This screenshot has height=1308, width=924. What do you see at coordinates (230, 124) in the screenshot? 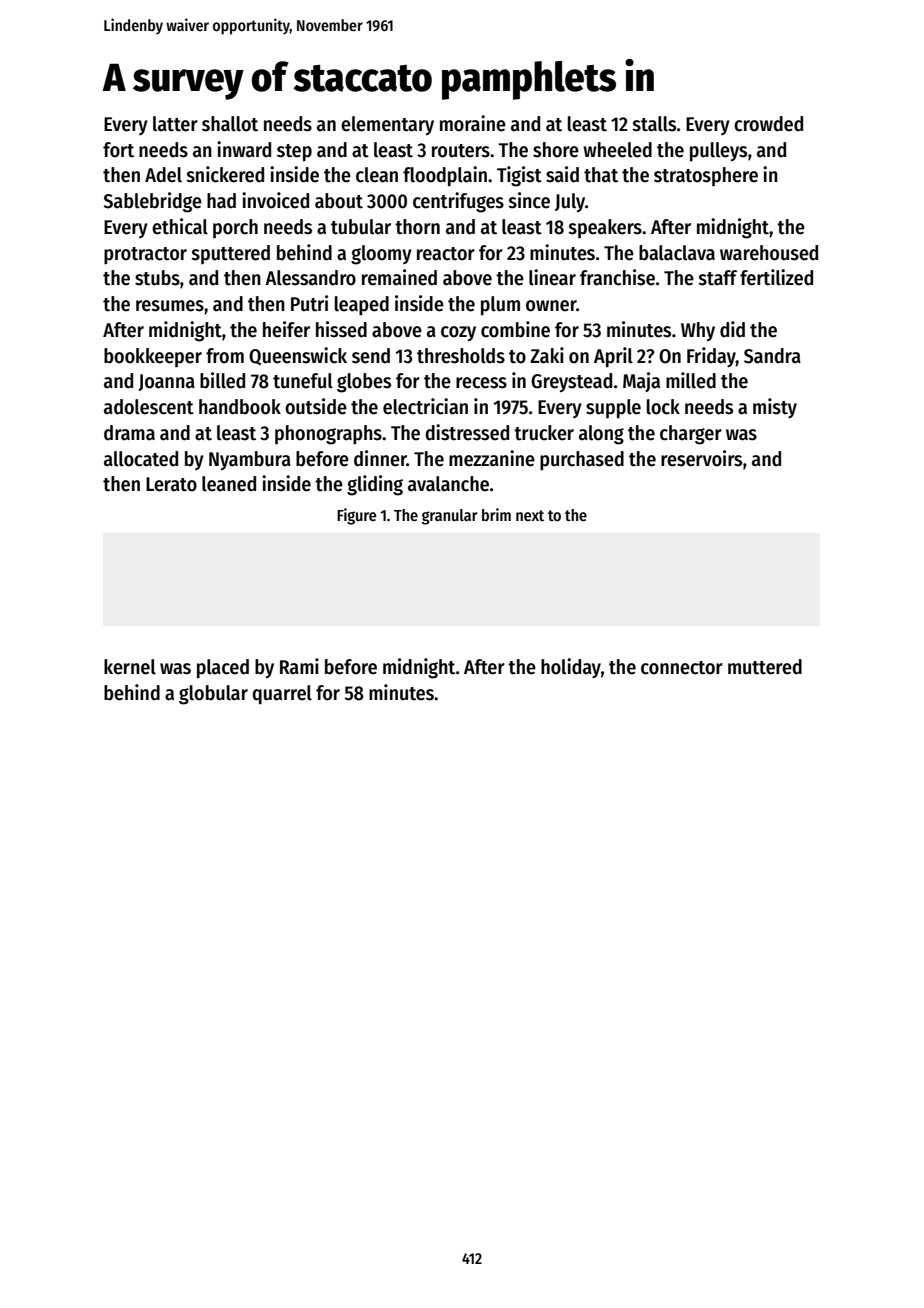
I see `shallot` at bounding box center [230, 124].
